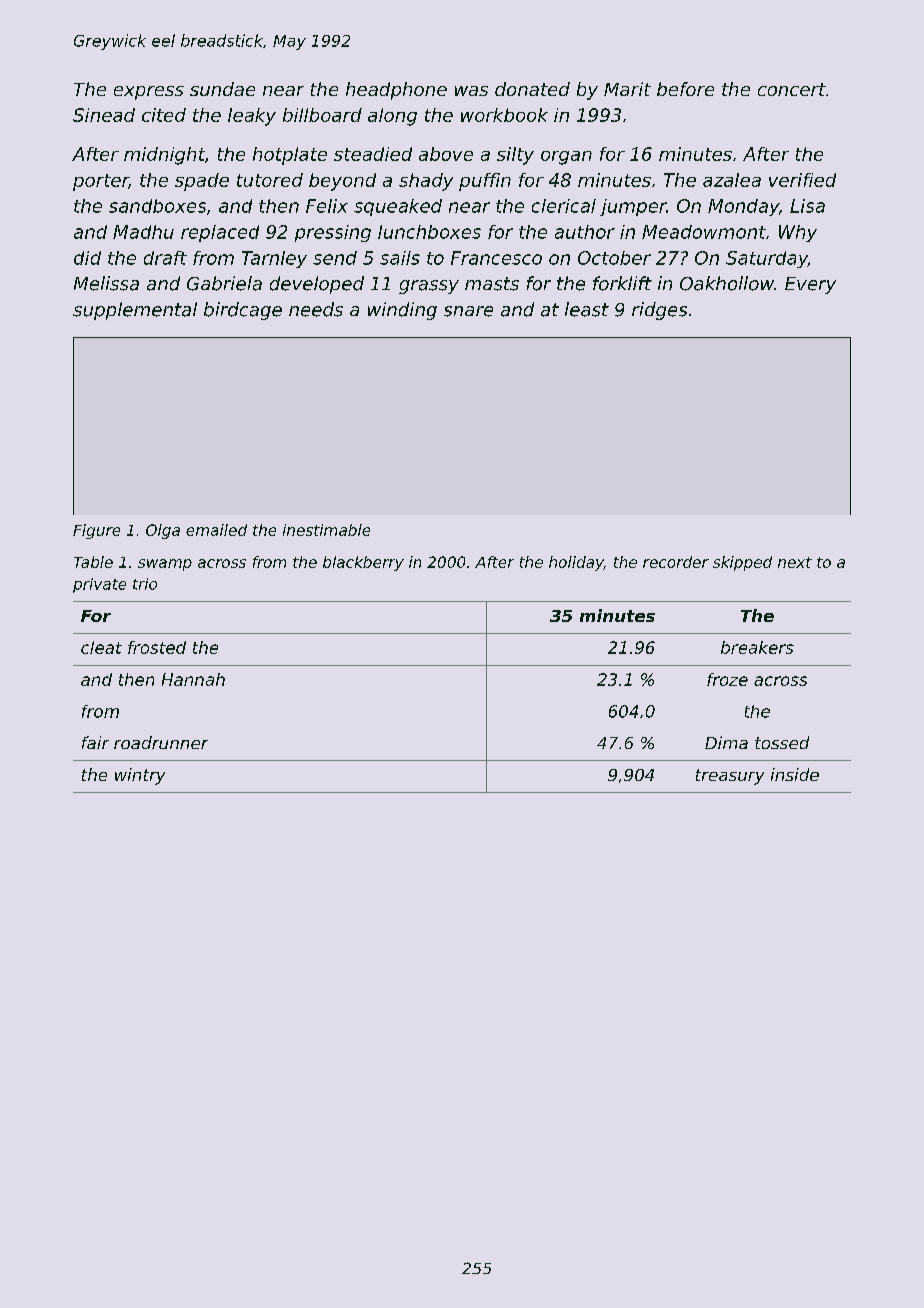 This screenshot has width=924, height=1308. Describe the element at coordinates (468, 311) in the screenshot. I see `snare` at that location.
